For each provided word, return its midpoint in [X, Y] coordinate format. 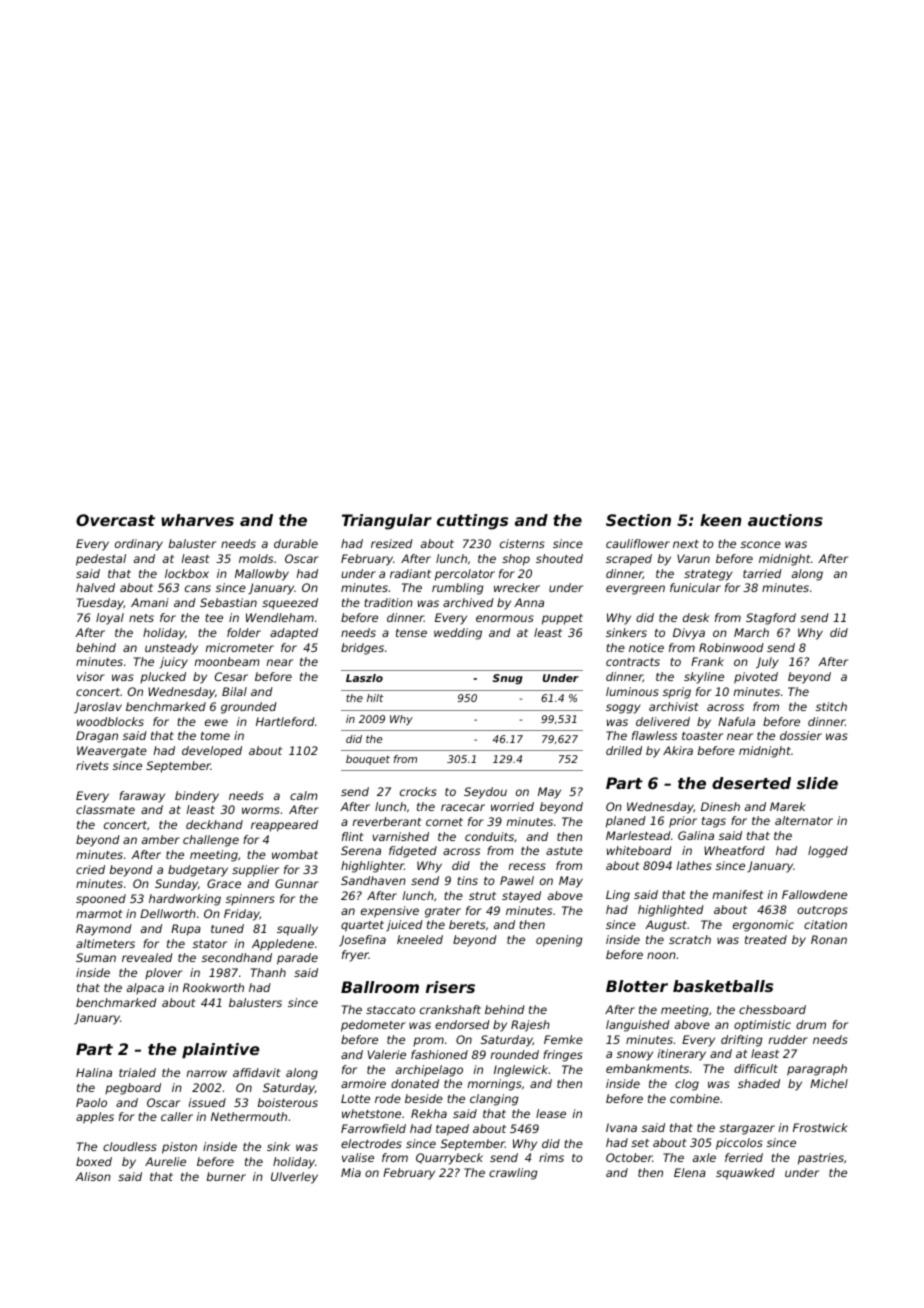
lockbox [187, 573]
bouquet [368, 760]
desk [696, 617]
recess [527, 866]
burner [226, 1176]
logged [828, 852]
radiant [410, 573]
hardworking [185, 900]
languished [638, 1026]
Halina [94, 1072]
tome [215, 736]
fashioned [439, 1054]
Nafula [736, 721]
